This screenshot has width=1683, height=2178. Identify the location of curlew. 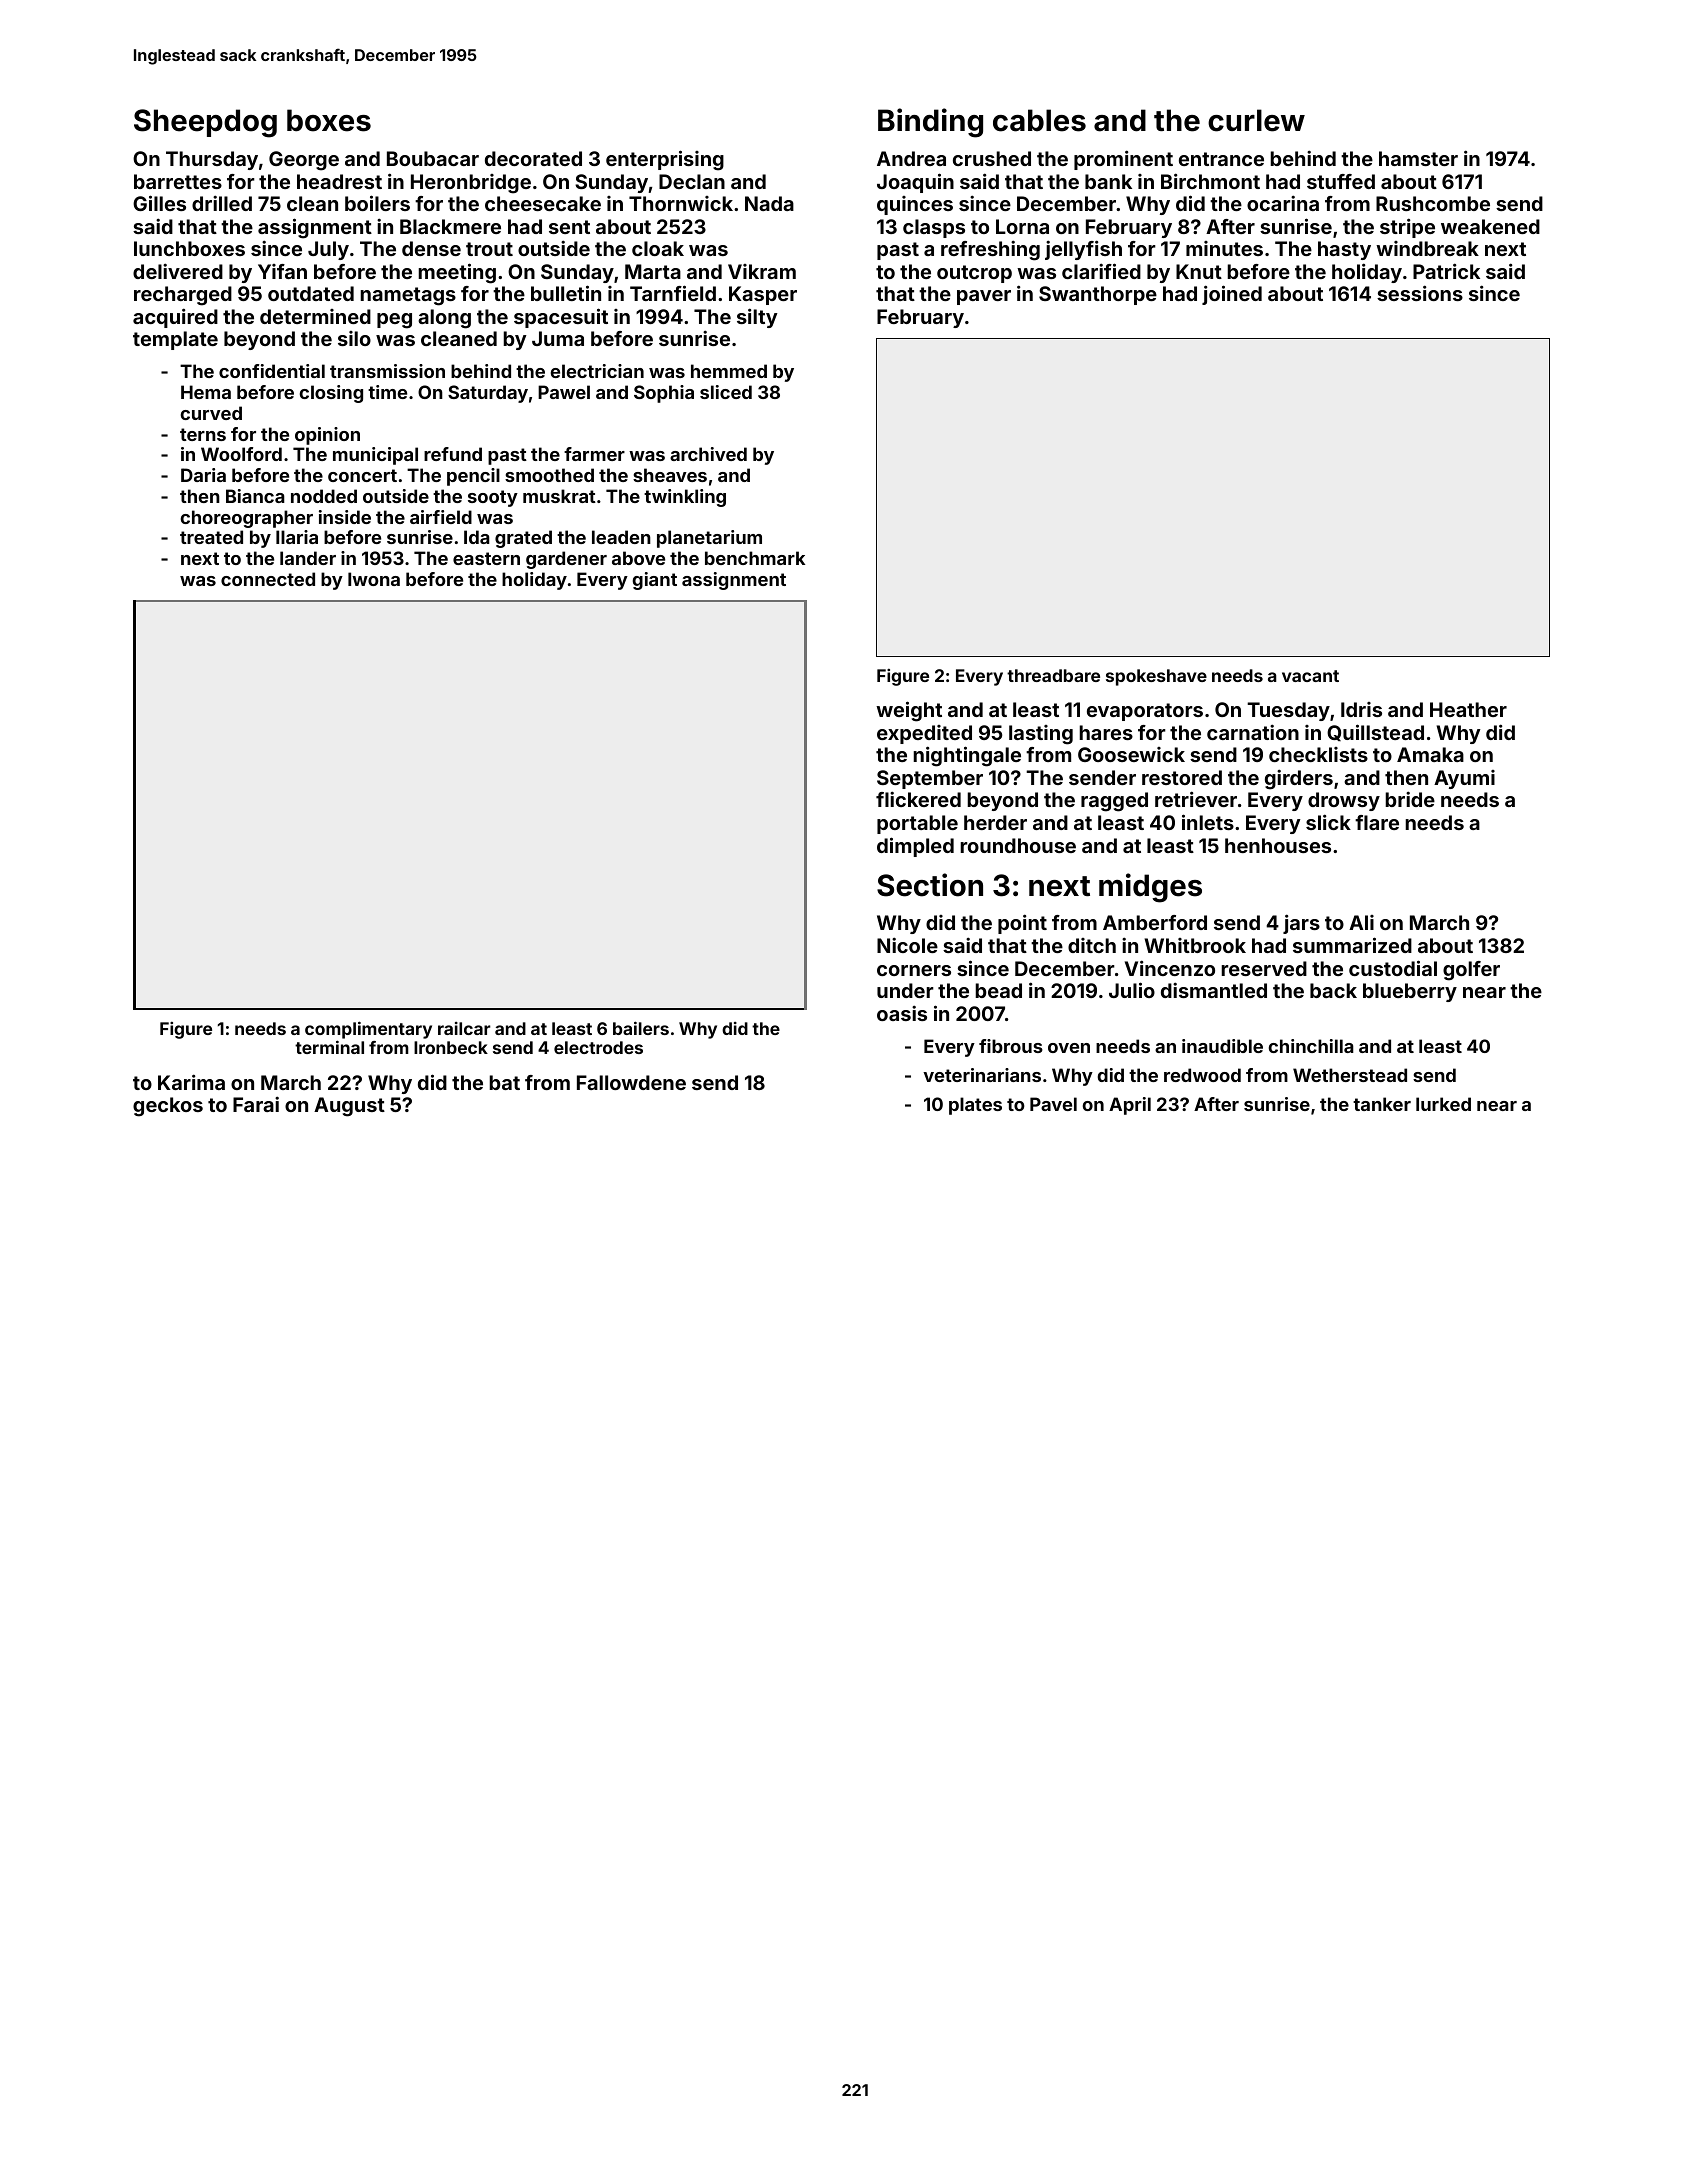
(1256, 120).
